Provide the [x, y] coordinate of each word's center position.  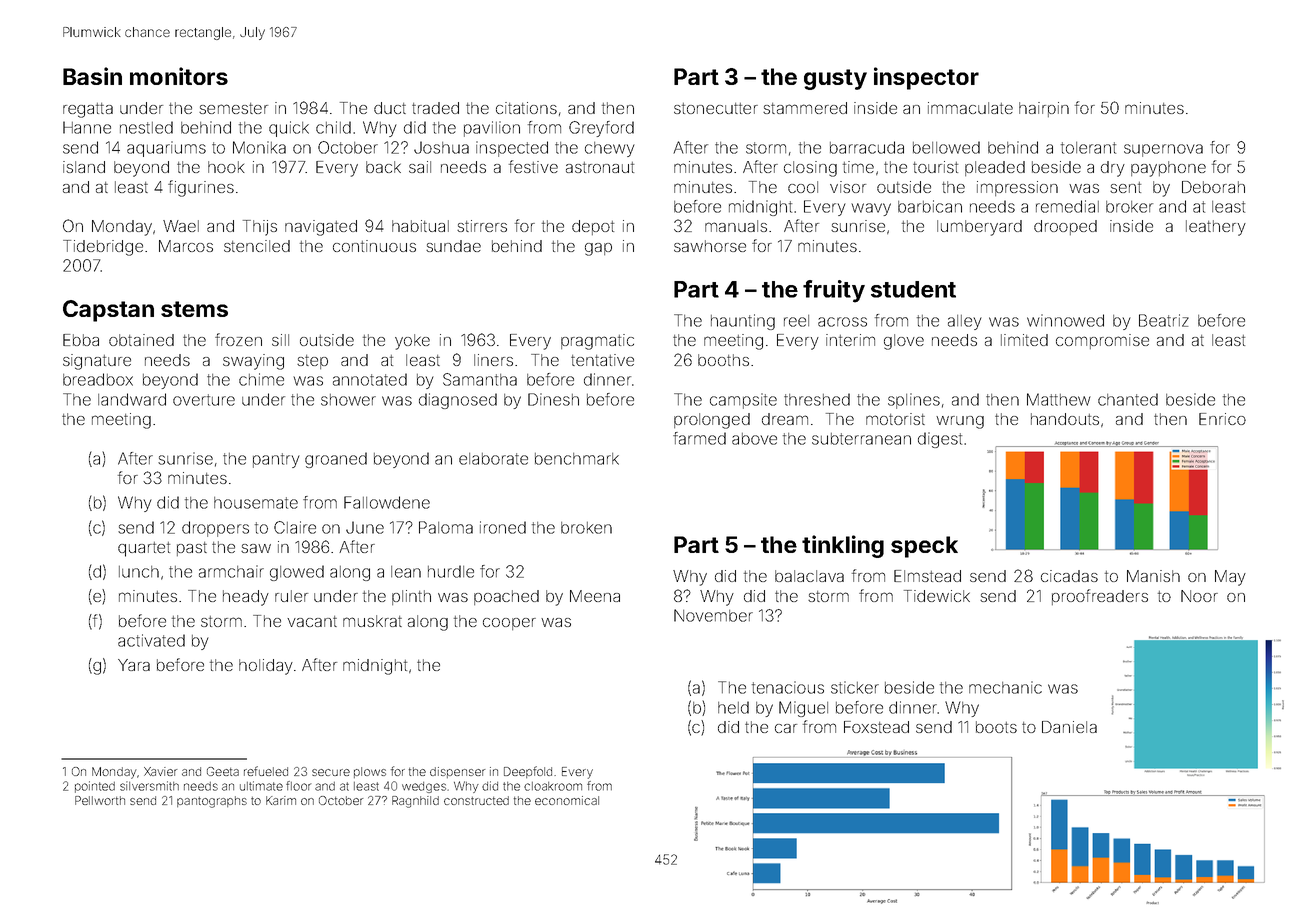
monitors [179, 76]
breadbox [98, 379]
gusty [835, 79]
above [754, 439]
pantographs [212, 802]
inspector [926, 78]
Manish [1153, 576]
